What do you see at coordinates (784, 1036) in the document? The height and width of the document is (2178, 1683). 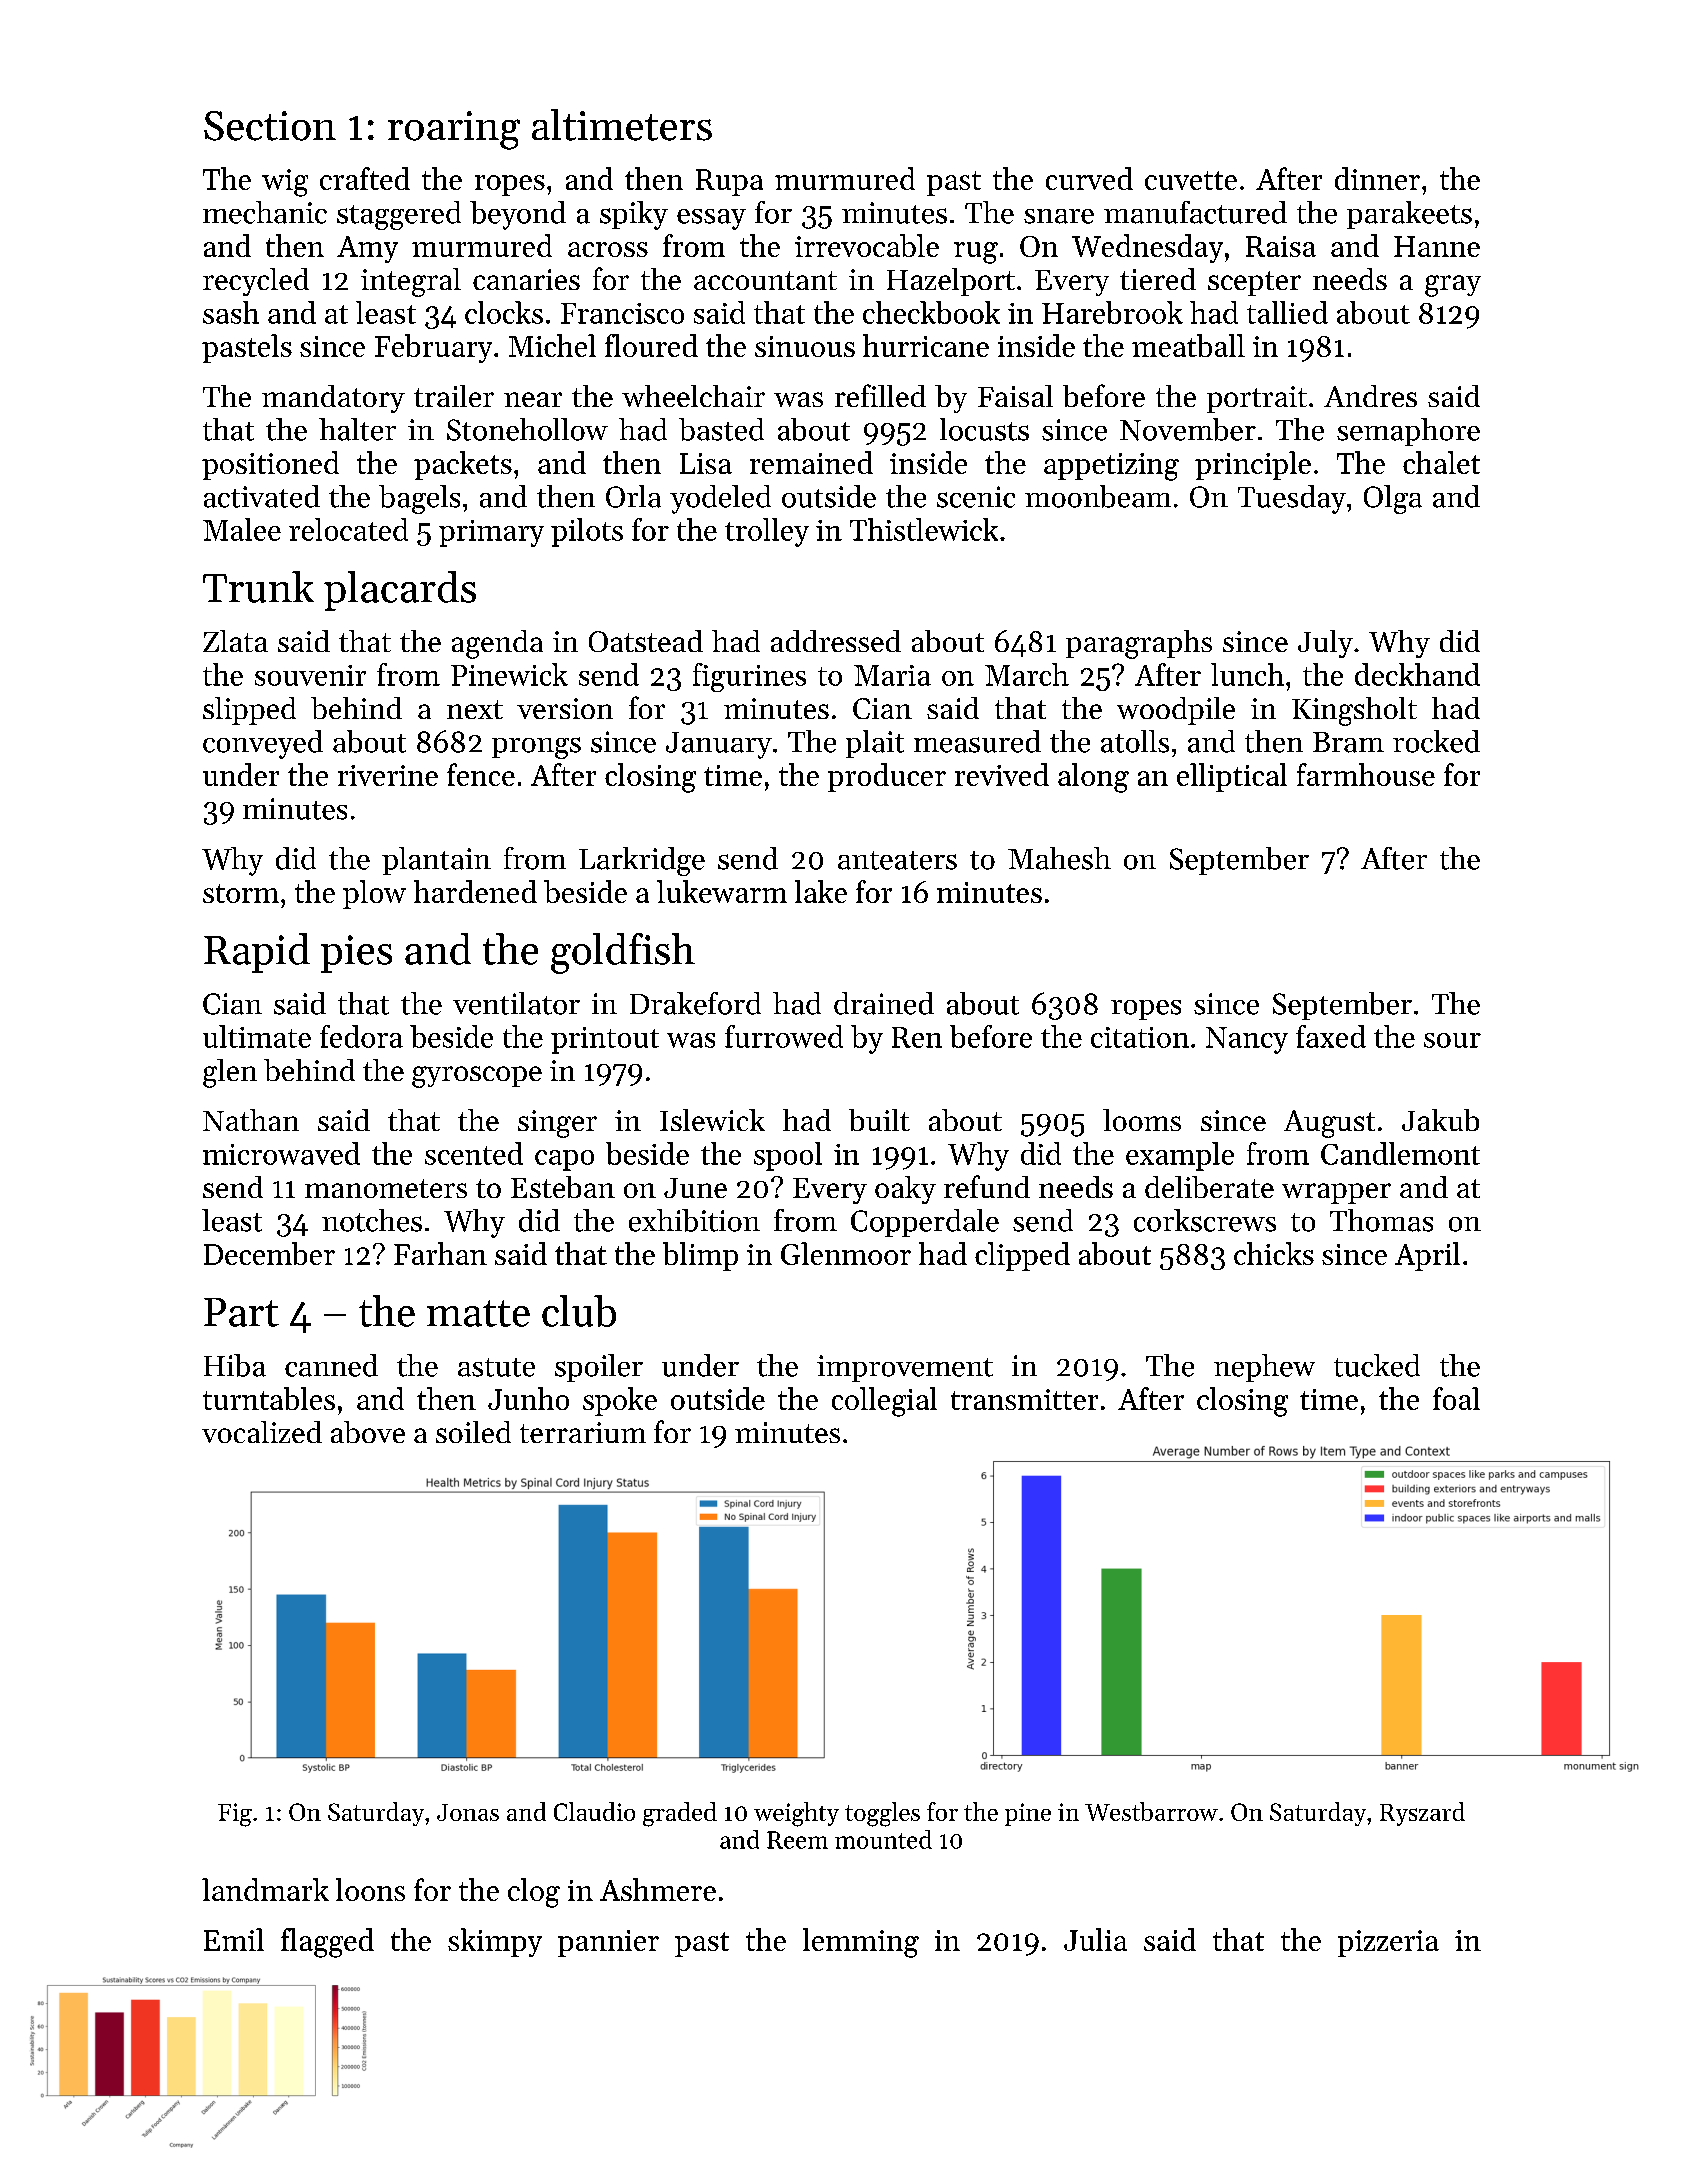 I see `furrowed` at bounding box center [784, 1036].
